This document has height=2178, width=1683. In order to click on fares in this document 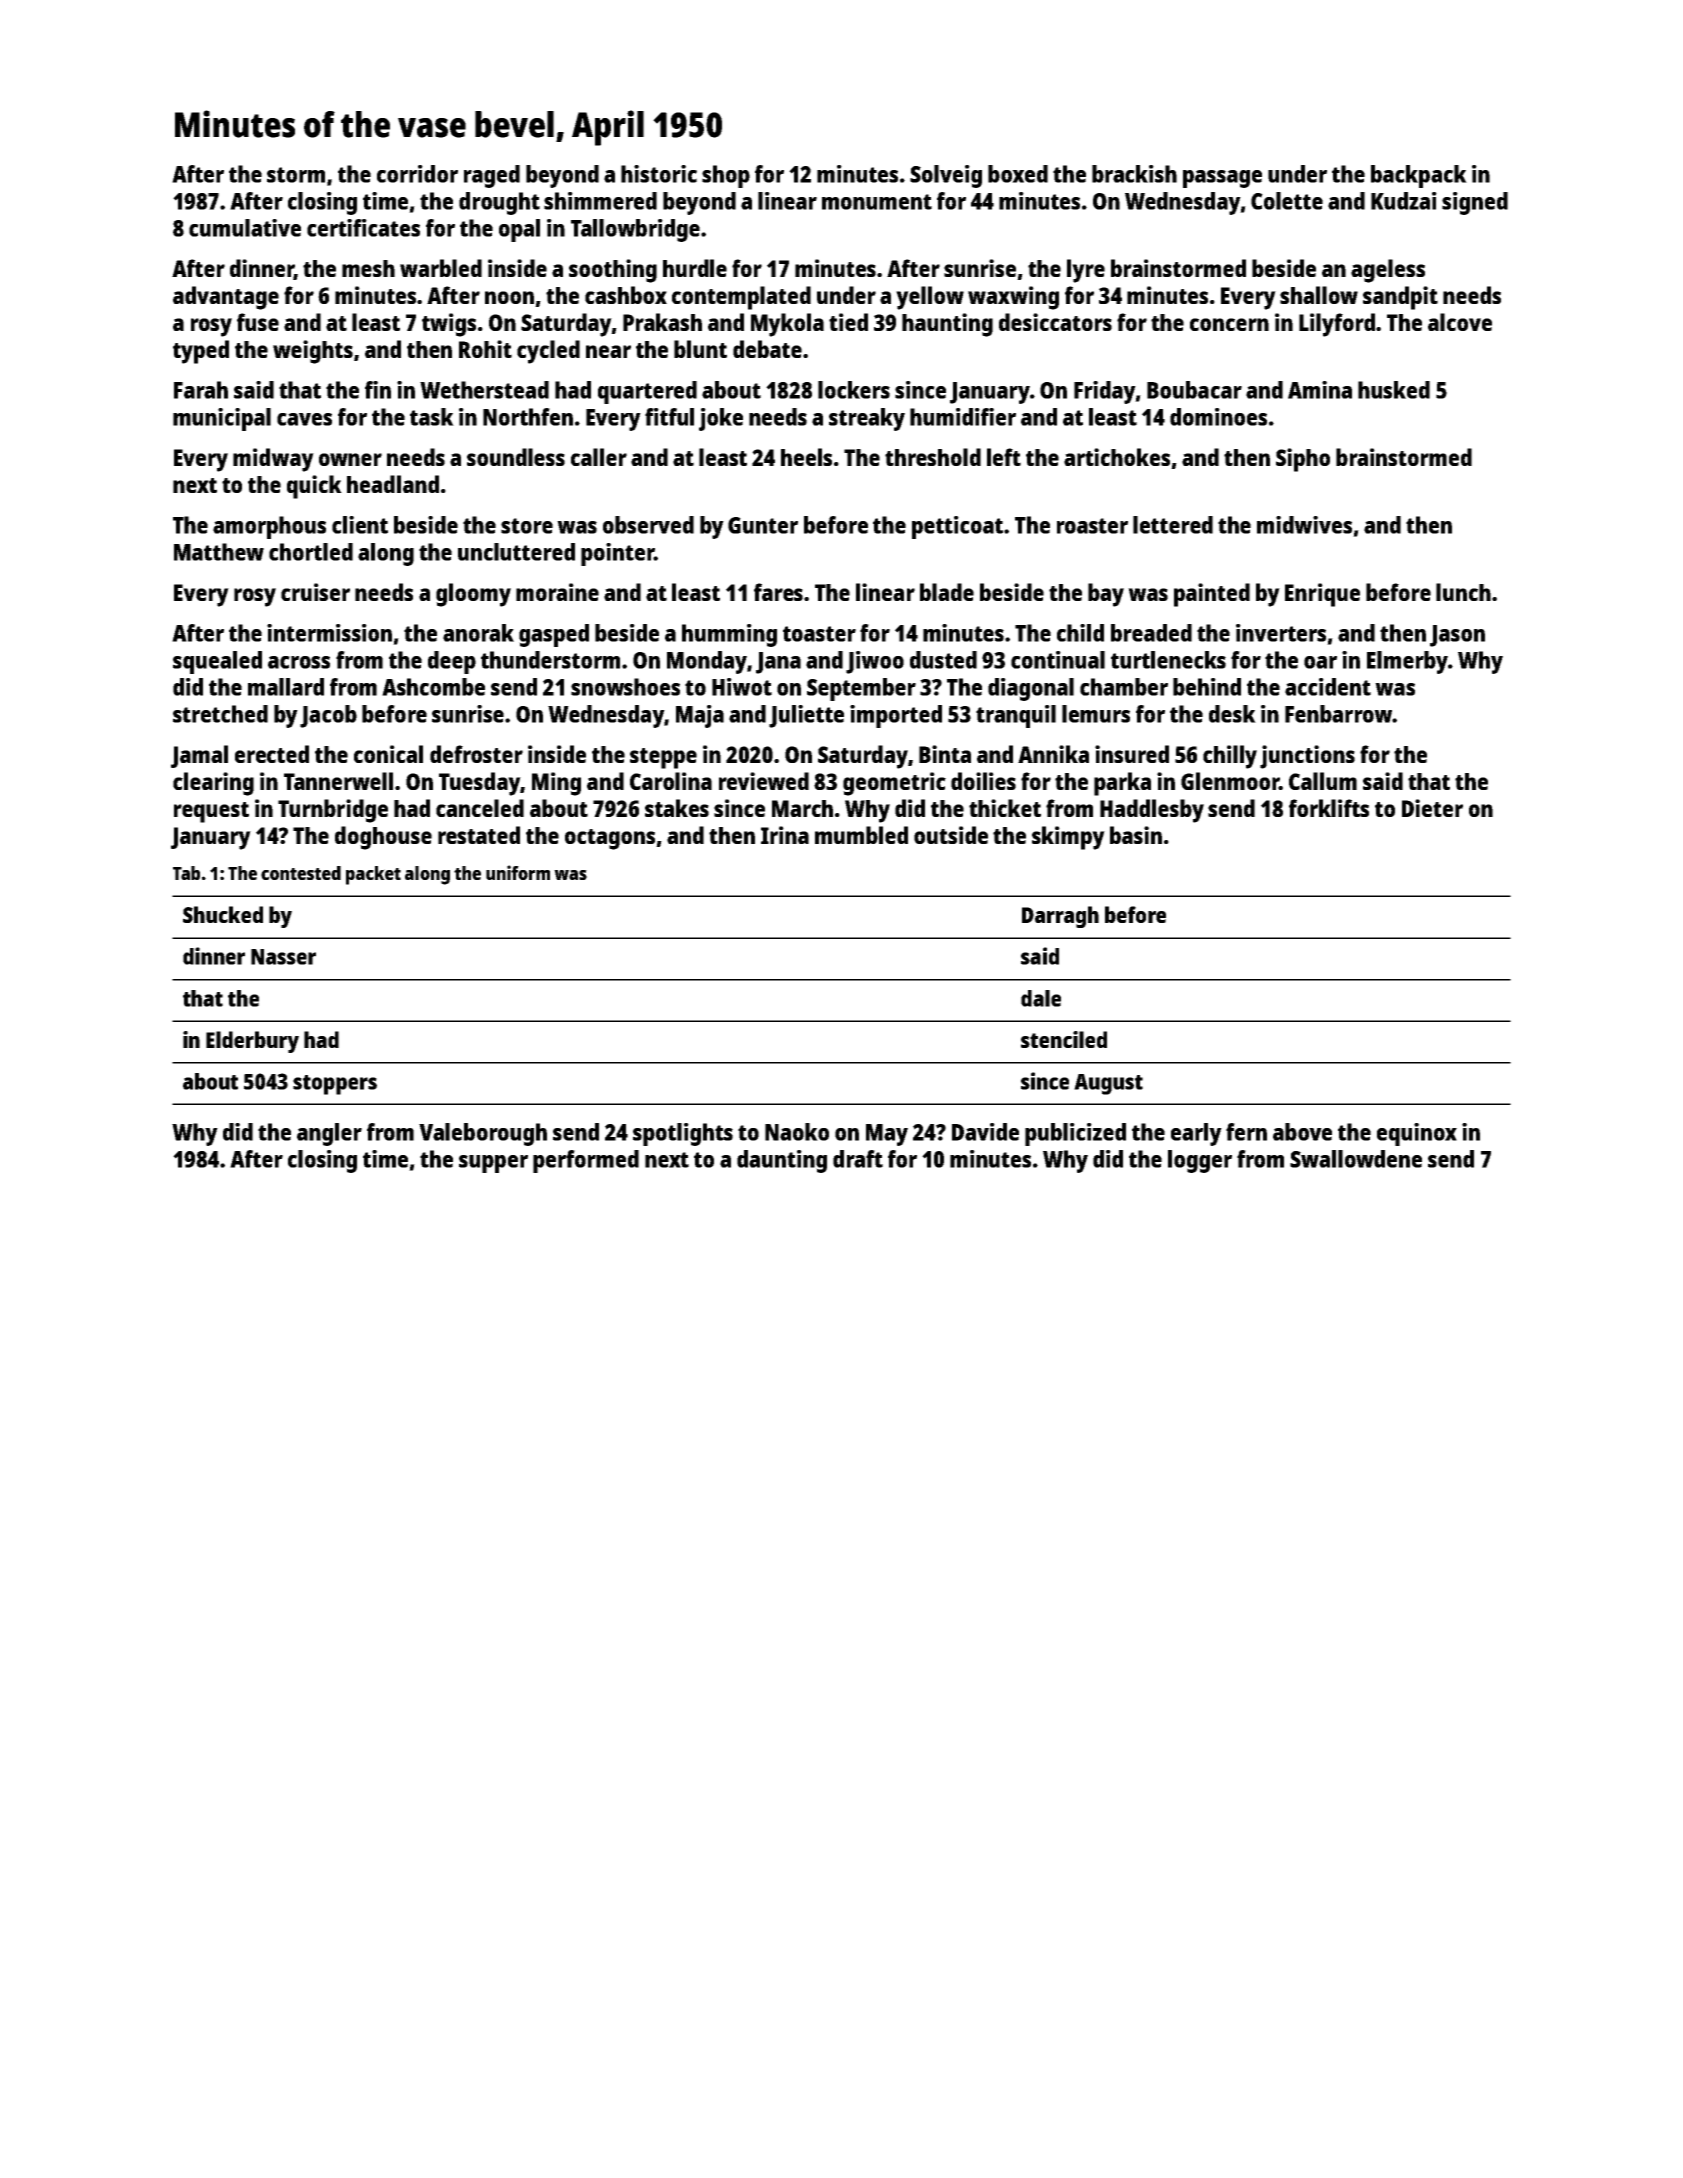, I will do `click(778, 592)`.
